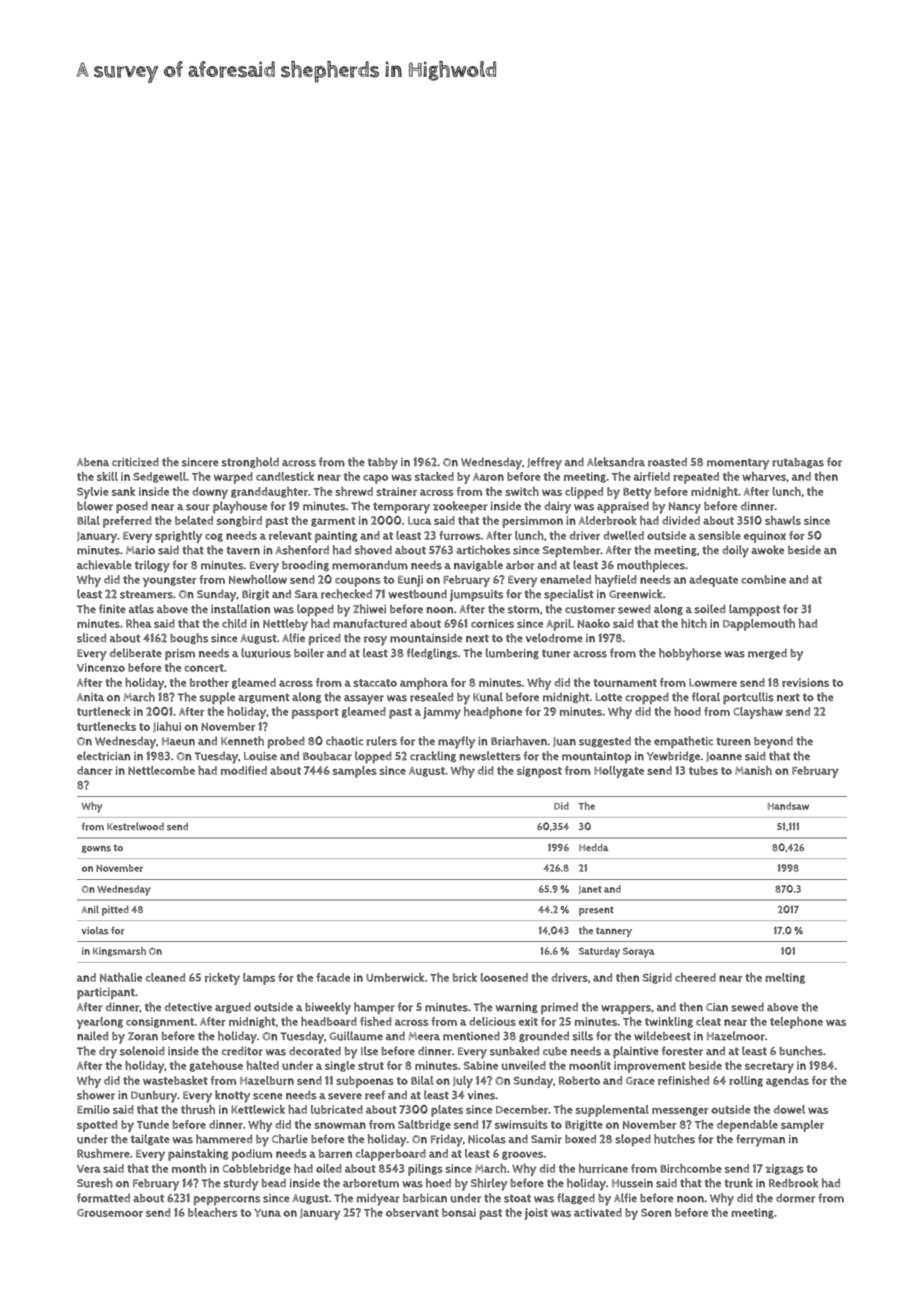  What do you see at coordinates (167, 727) in the screenshot?
I see `Jiahui` at bounding box center [167, 727].
